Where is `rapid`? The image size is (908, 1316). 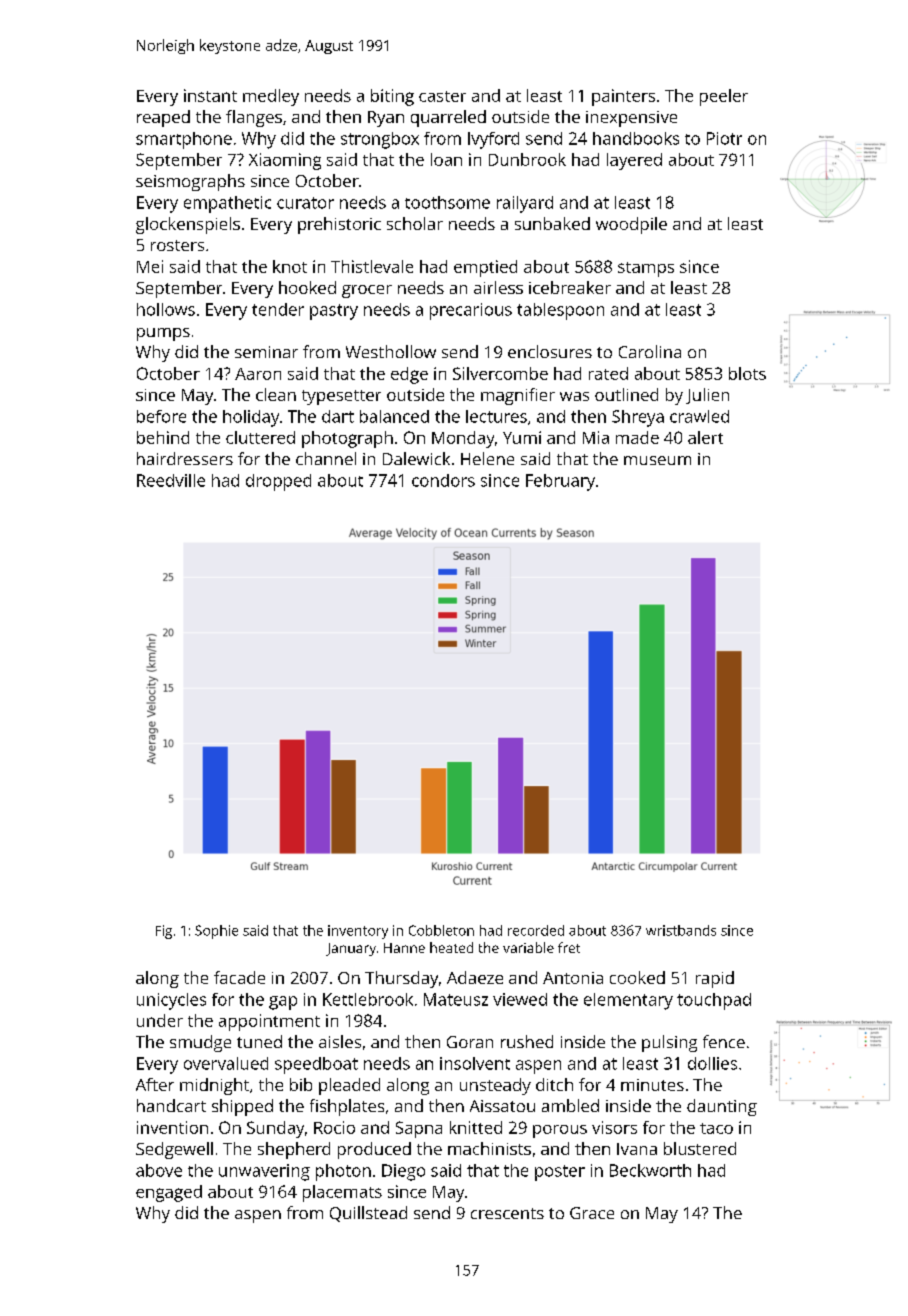
rapid is located at coordinates (715, 979).
